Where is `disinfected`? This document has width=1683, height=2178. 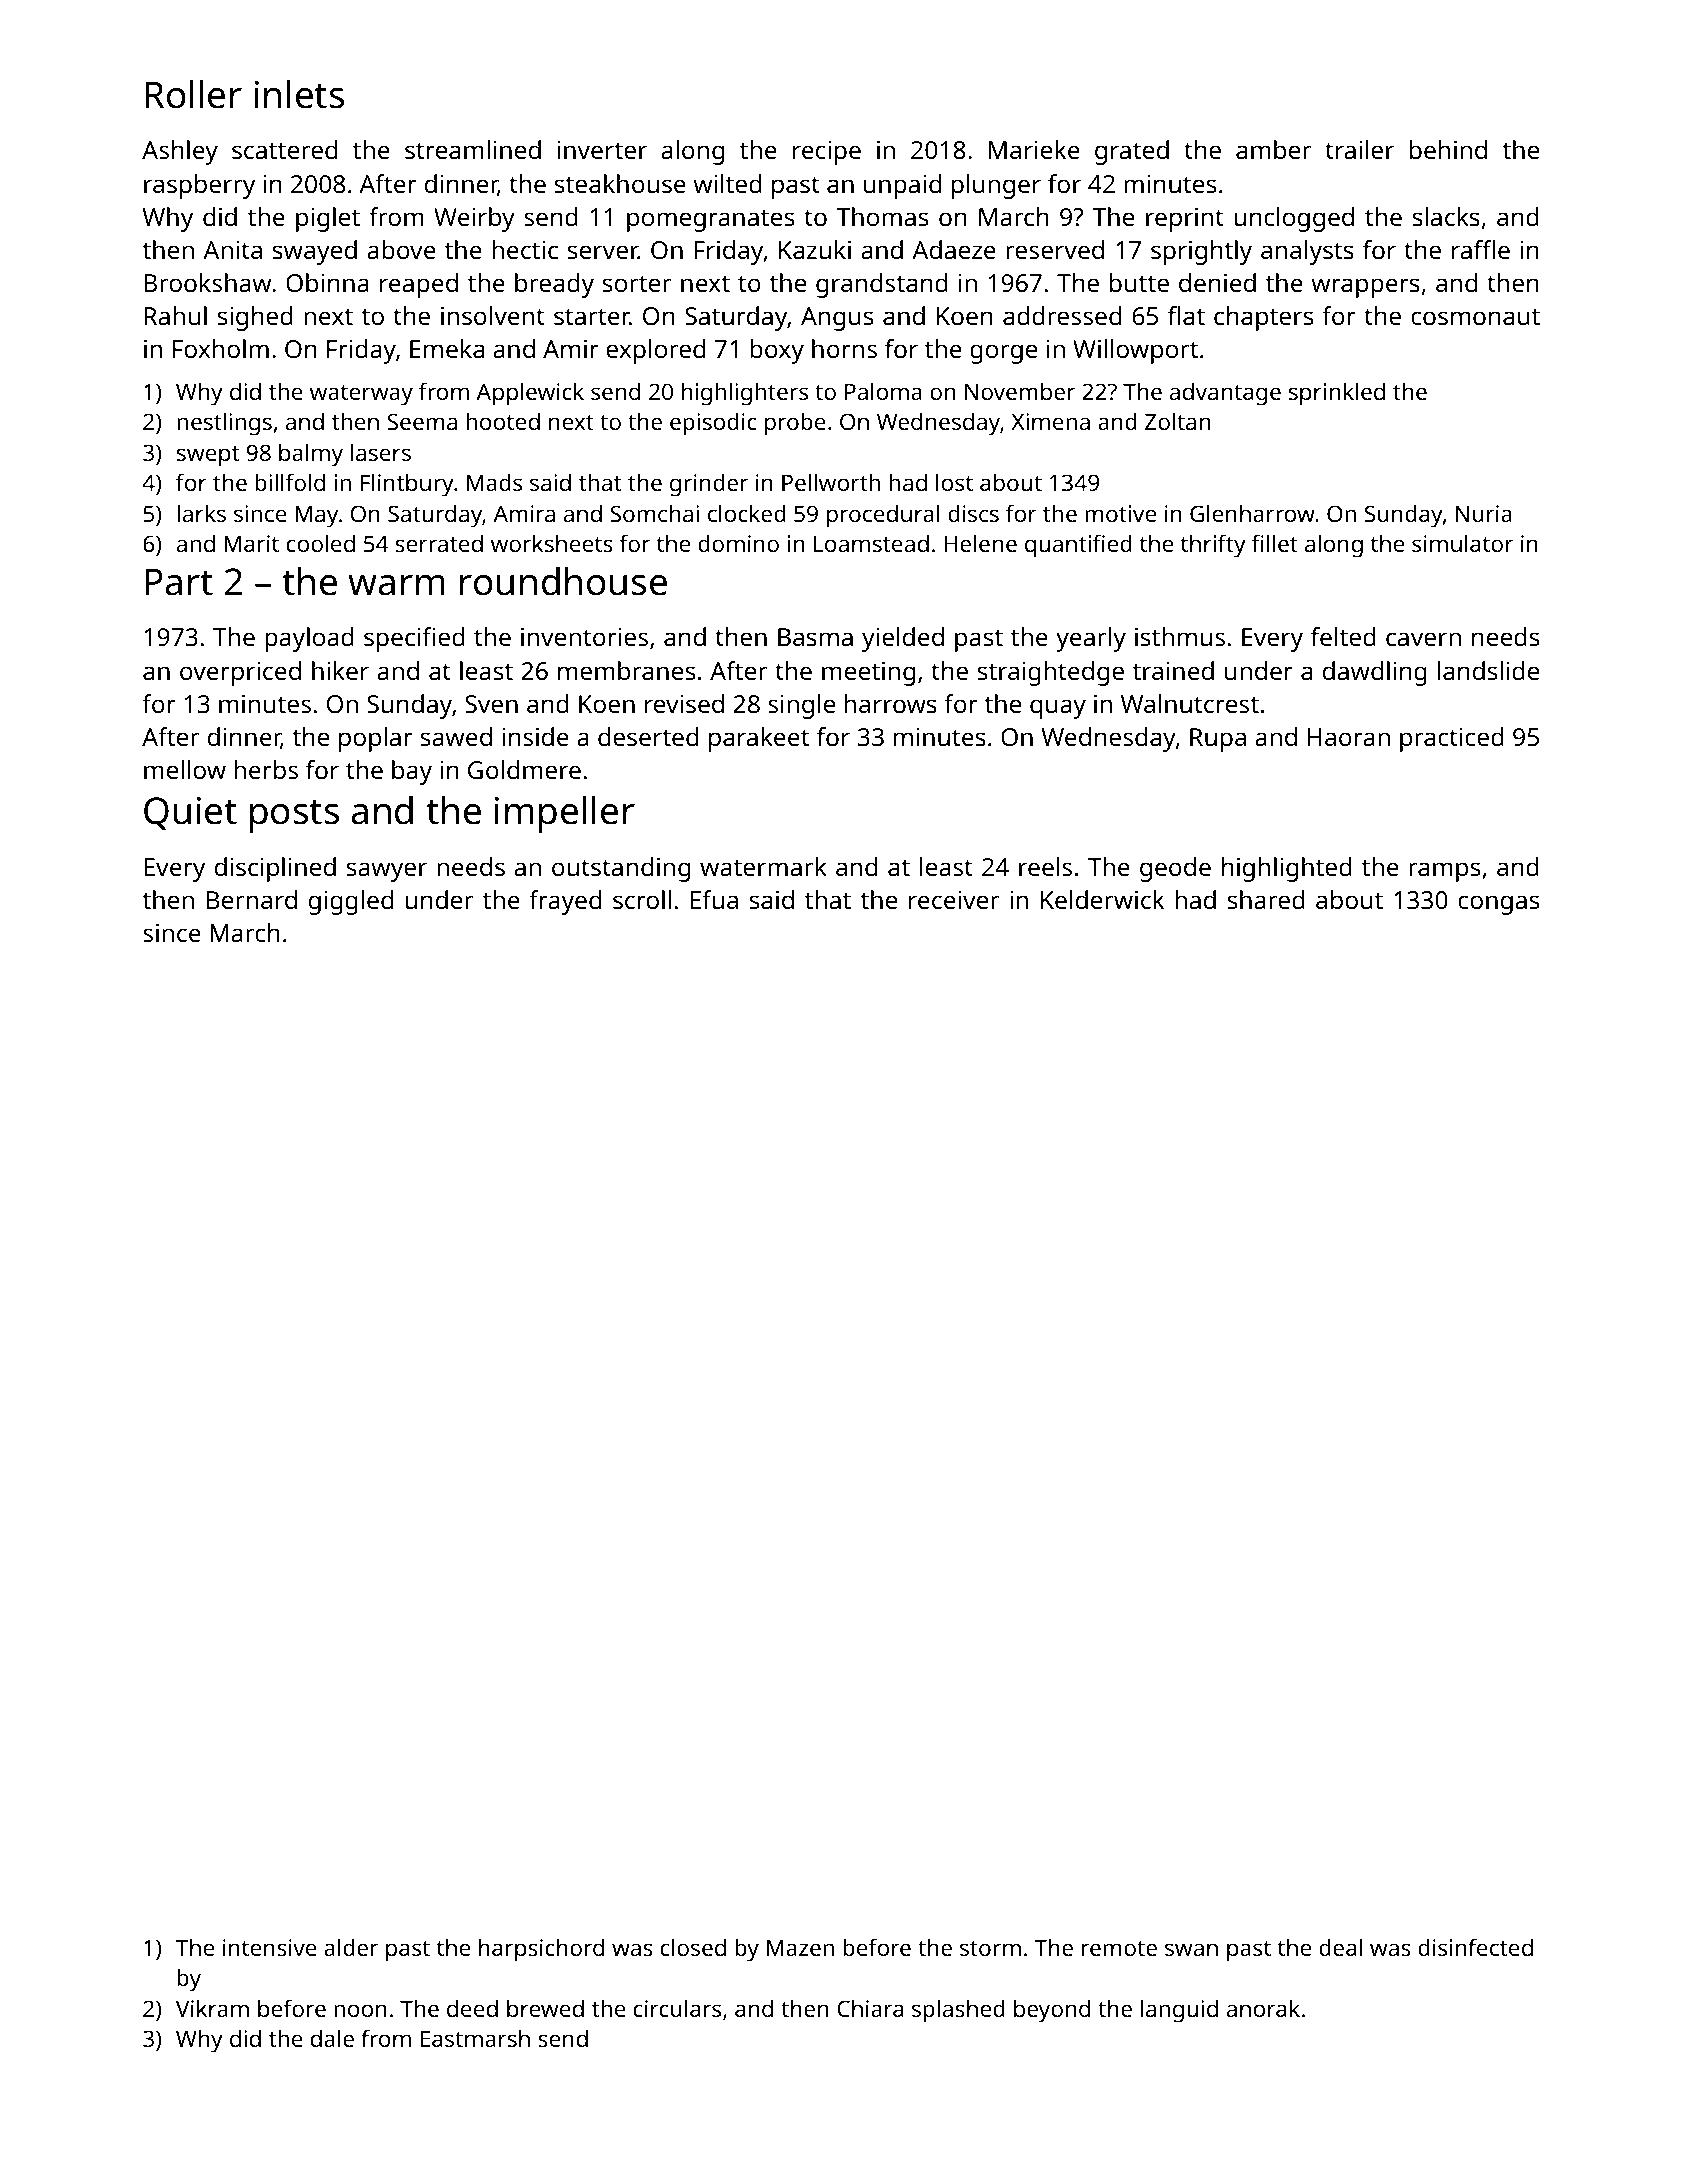 disinfected is located at coordinates (1475, 1947).
